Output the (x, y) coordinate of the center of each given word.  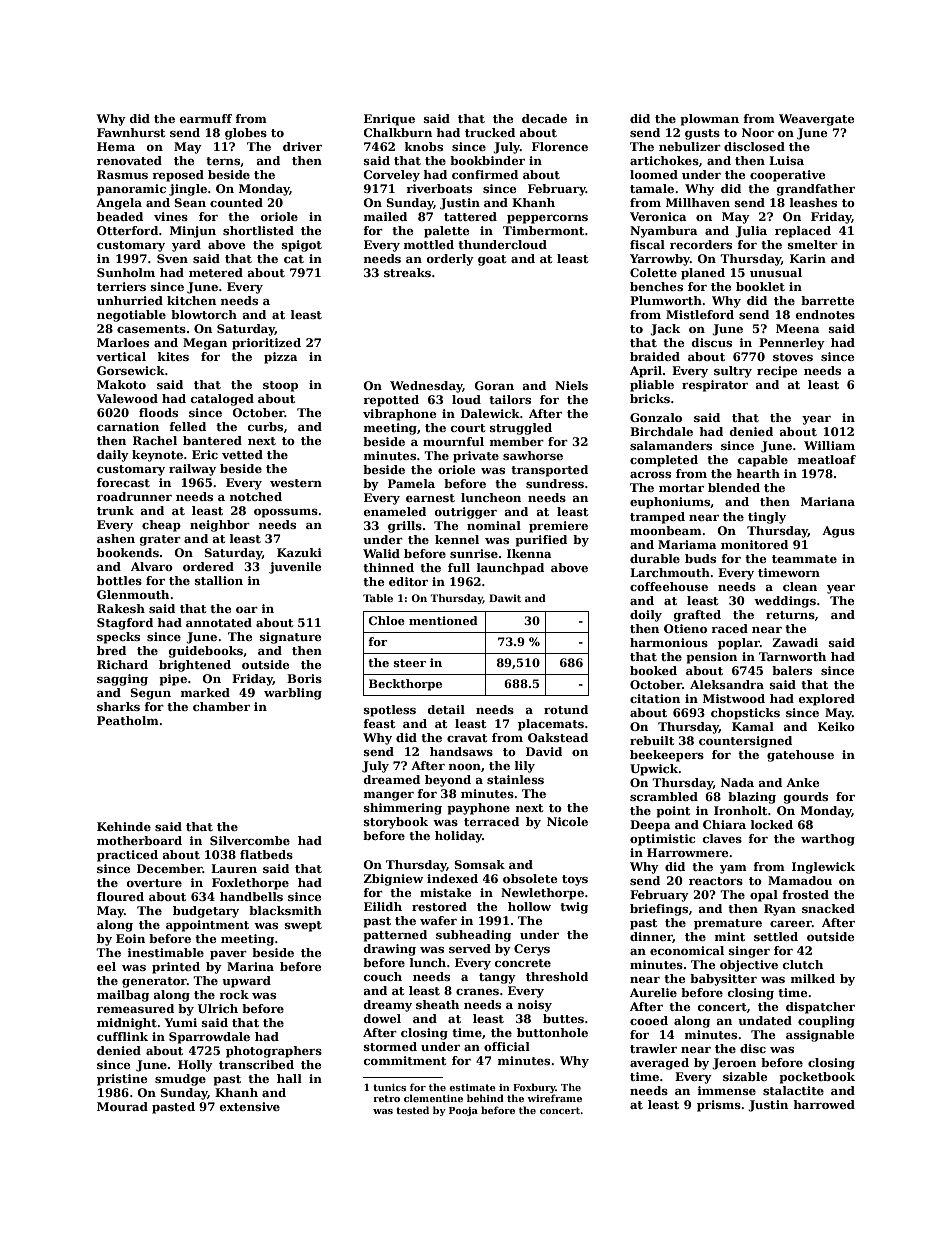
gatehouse (800, 756)
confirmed (485, 174)
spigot (302, 246)
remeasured (135, 1008)
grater (160, 540)
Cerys (532, 950)
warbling (293, 694)
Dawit (505, 598)
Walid (381, 553)
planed (703, 274)
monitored (754, 544)
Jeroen (734, 1064)
